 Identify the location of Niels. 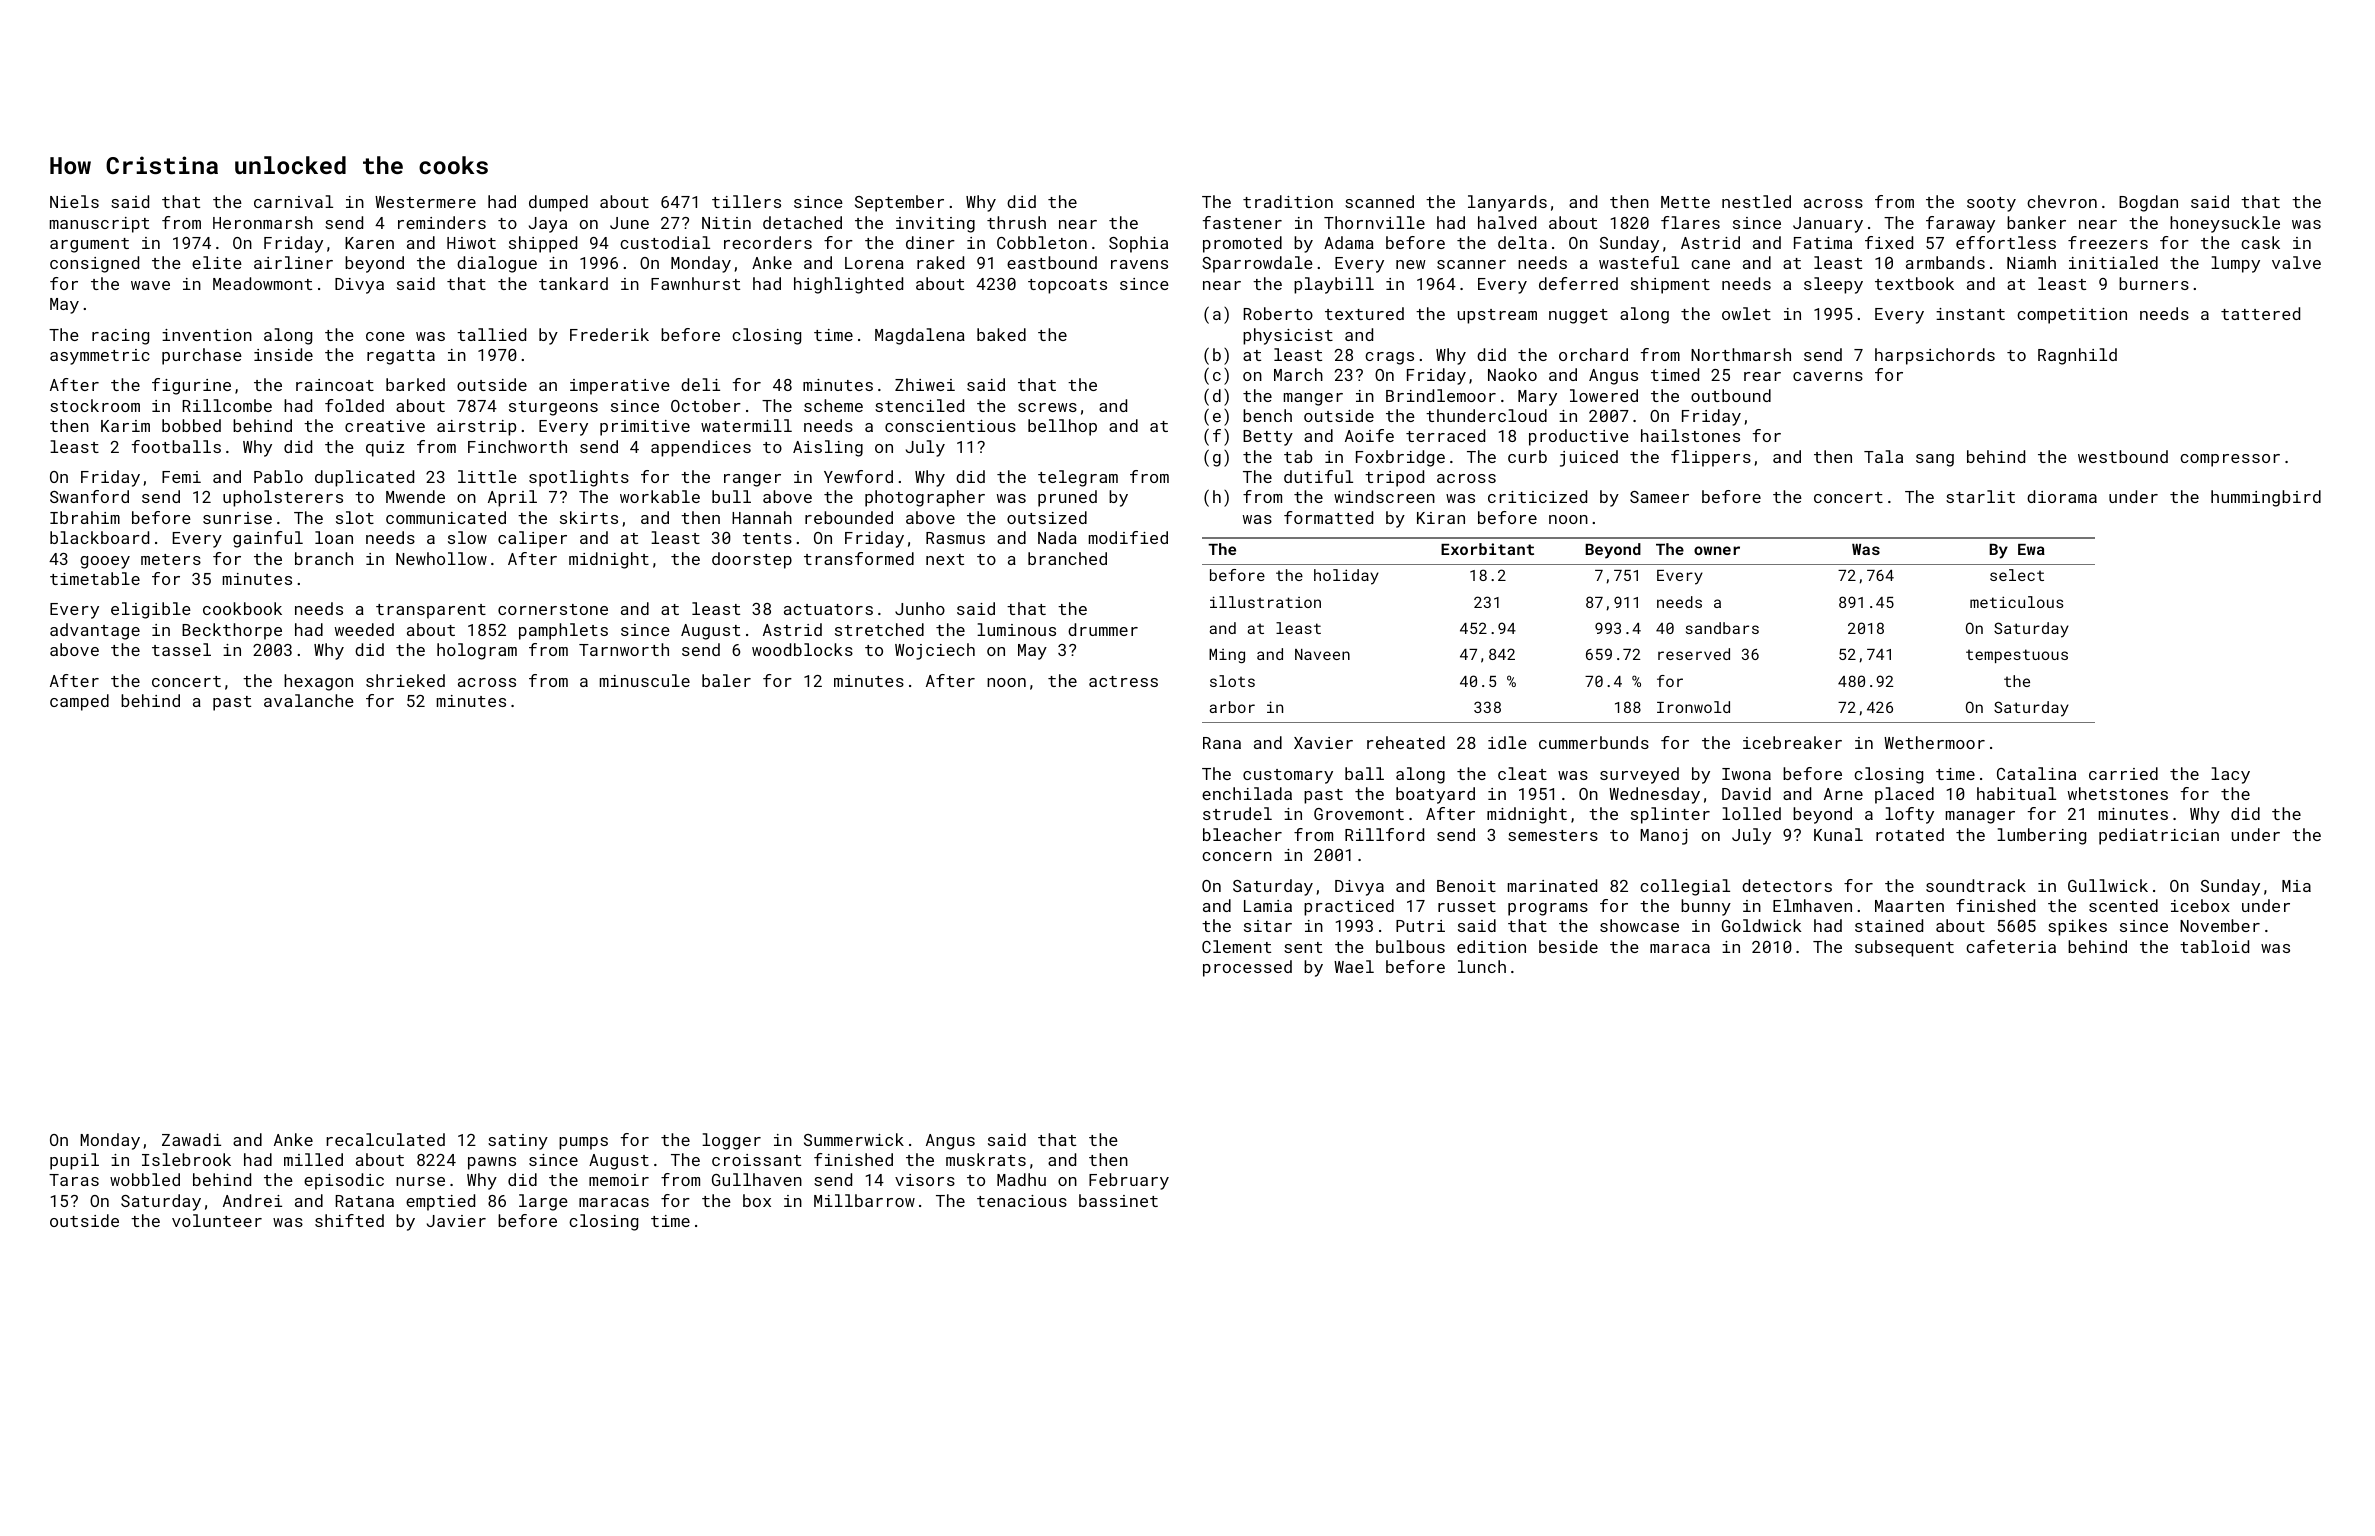
(74, 201).
